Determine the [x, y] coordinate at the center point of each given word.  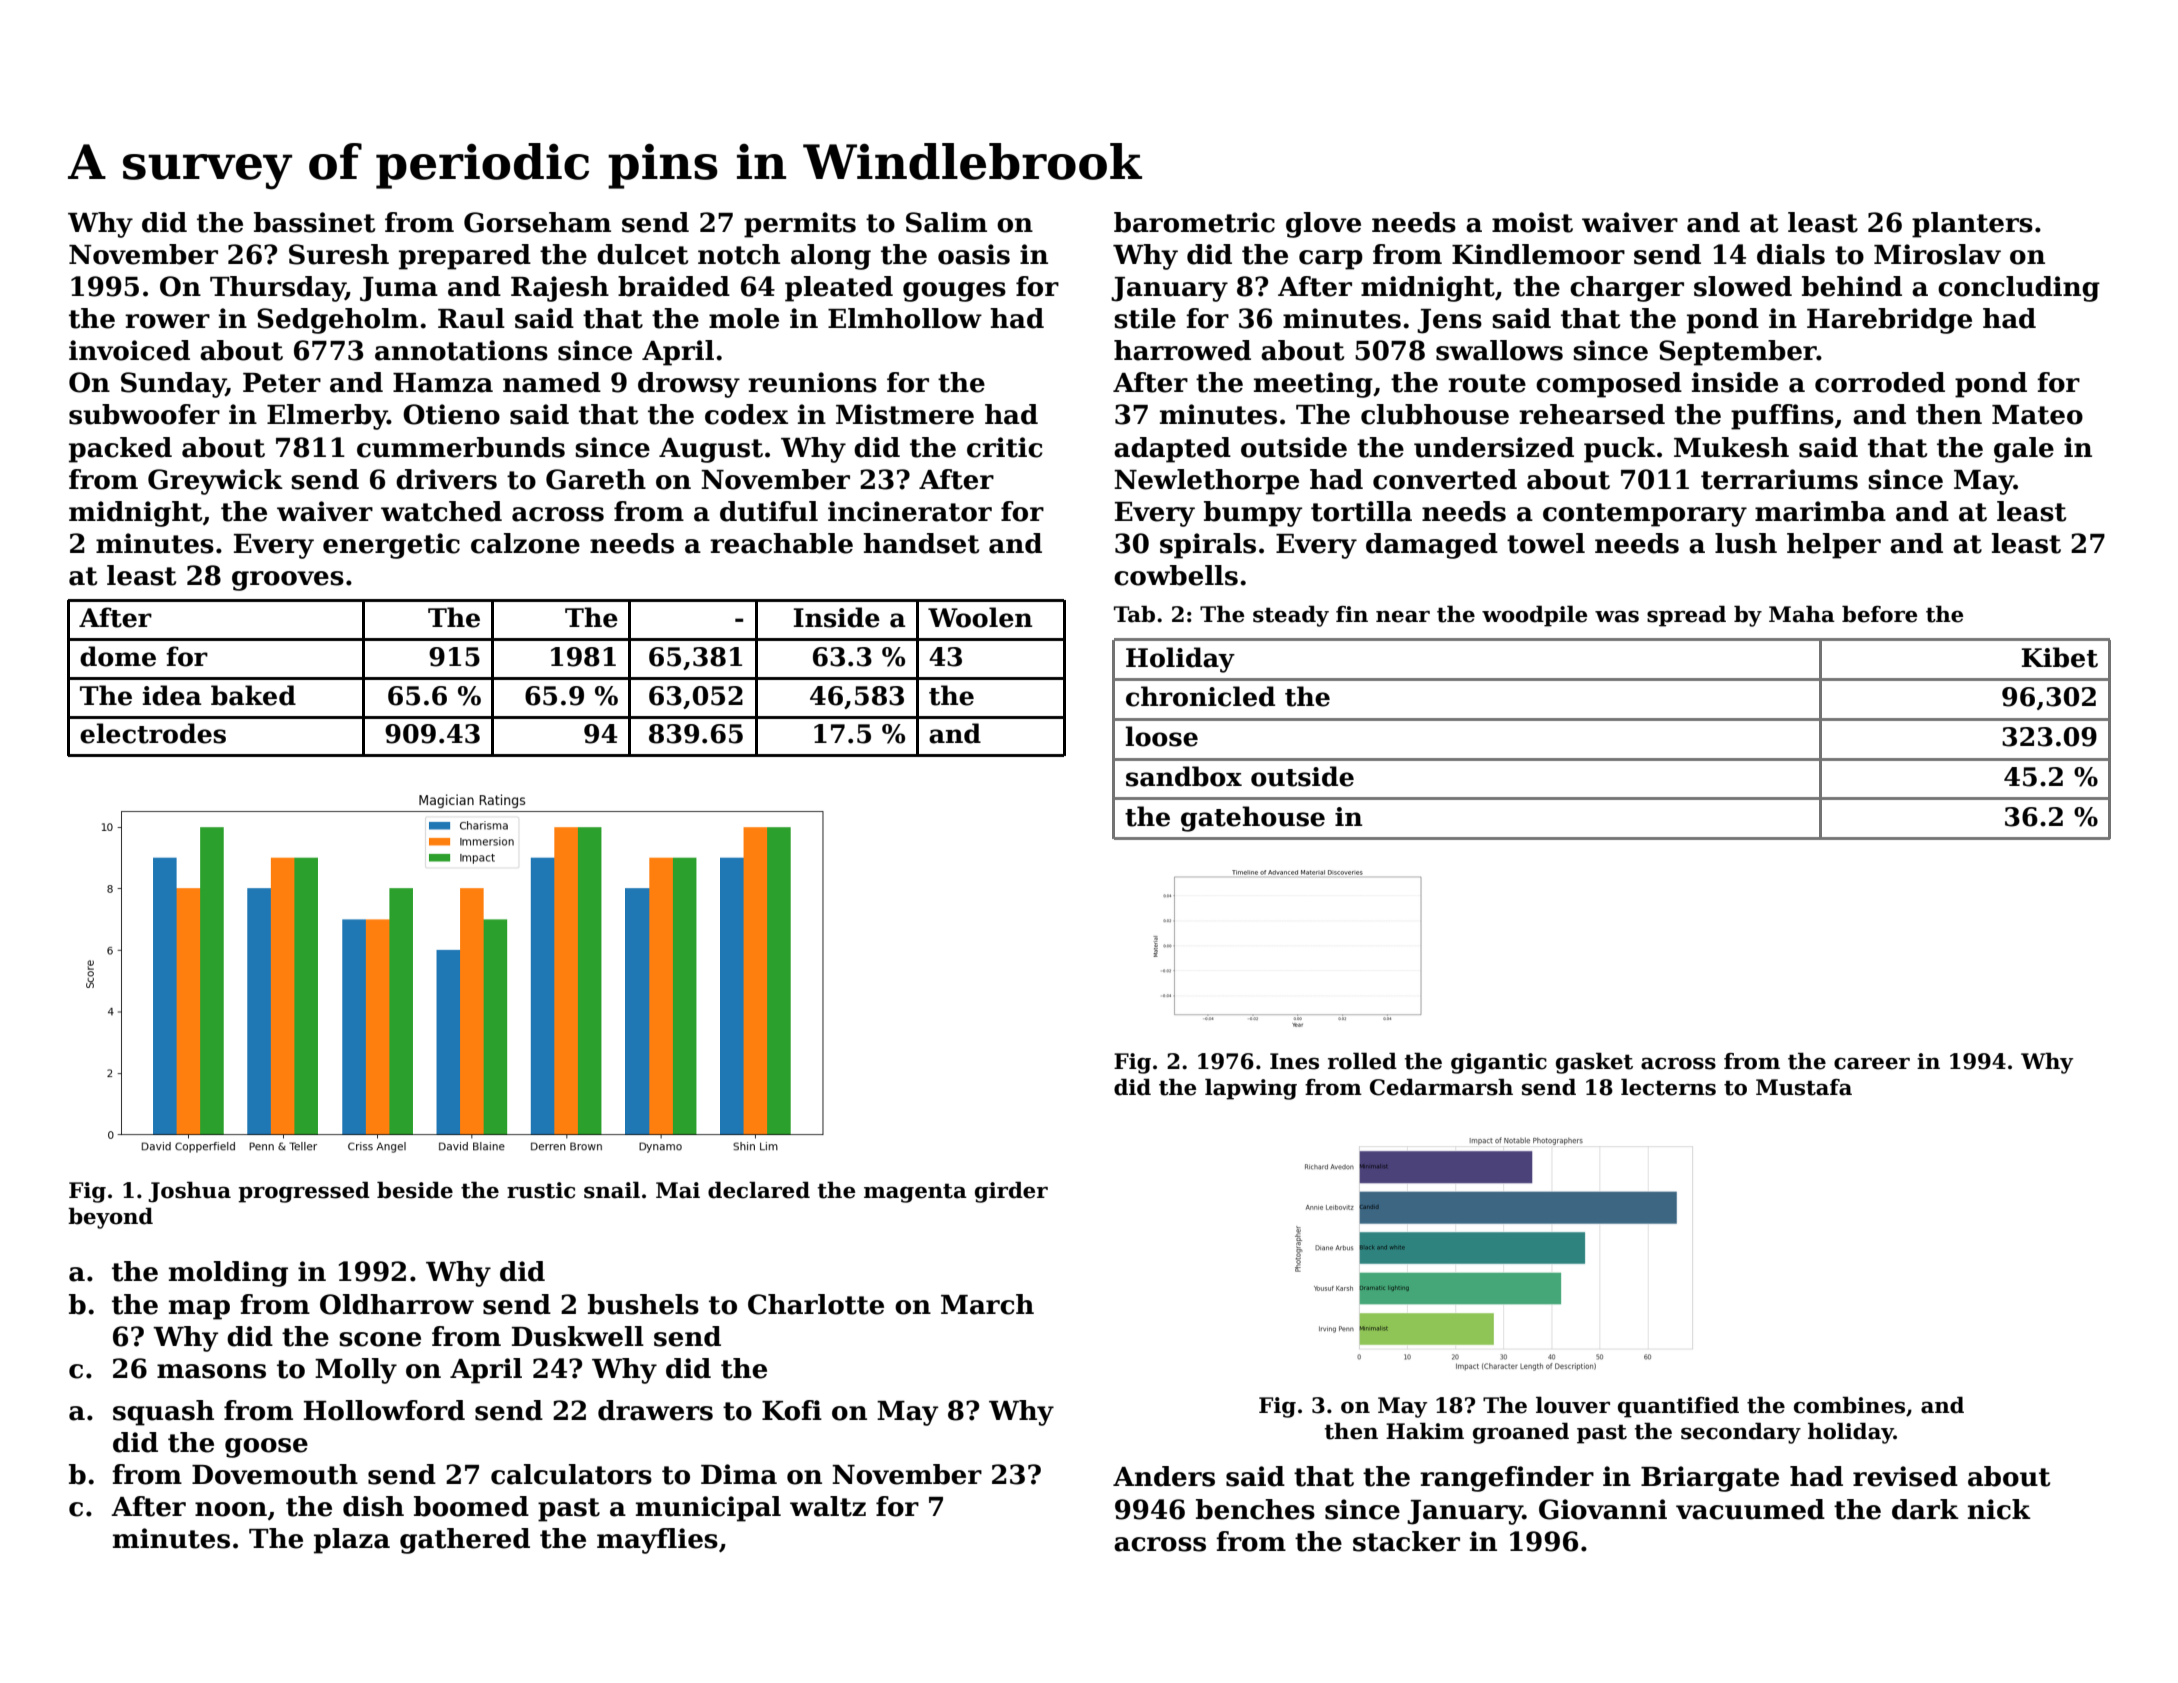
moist [1532, 222]
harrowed [1182, 350]
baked [253, 695]
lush [1746, 543]
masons [211, 1371]
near [1403, 616]
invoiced [129, 350]
